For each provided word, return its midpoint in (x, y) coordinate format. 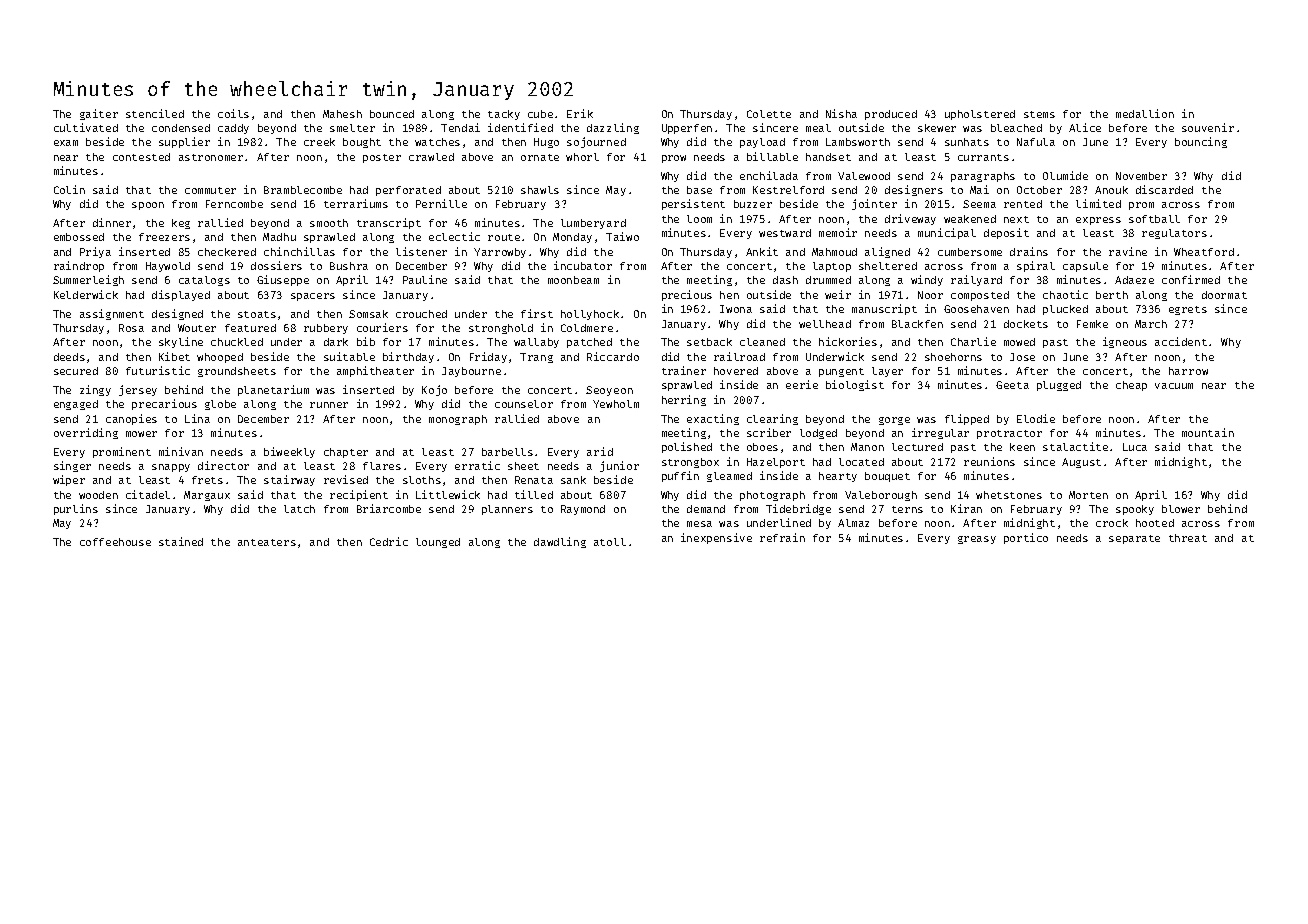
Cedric (389, 541)
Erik (580, 113)
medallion (1145, 113)
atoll (610, 542)
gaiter (99, 114)
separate (1134, 539)
